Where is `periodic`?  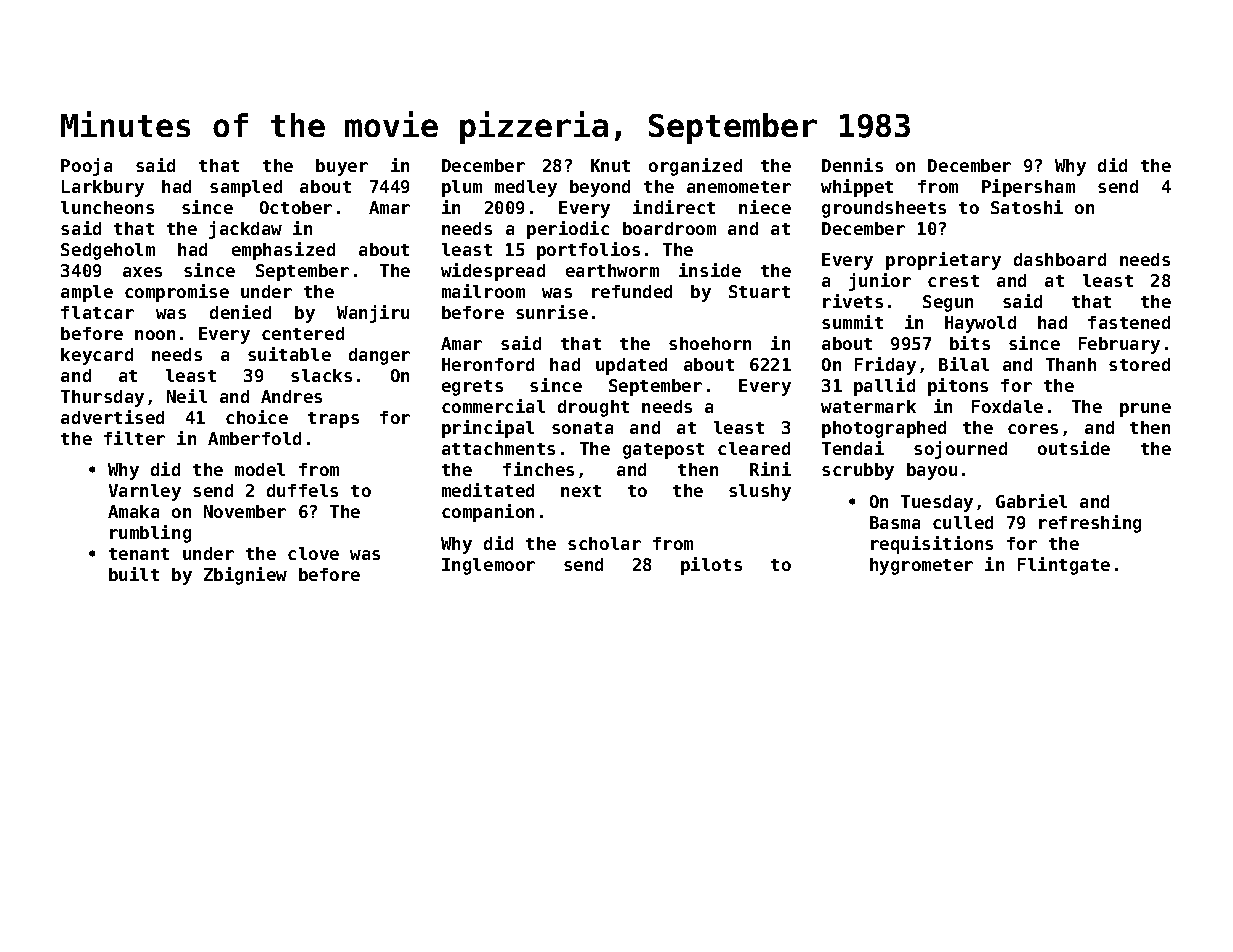 periodic is located at coordinates (568, 230).
